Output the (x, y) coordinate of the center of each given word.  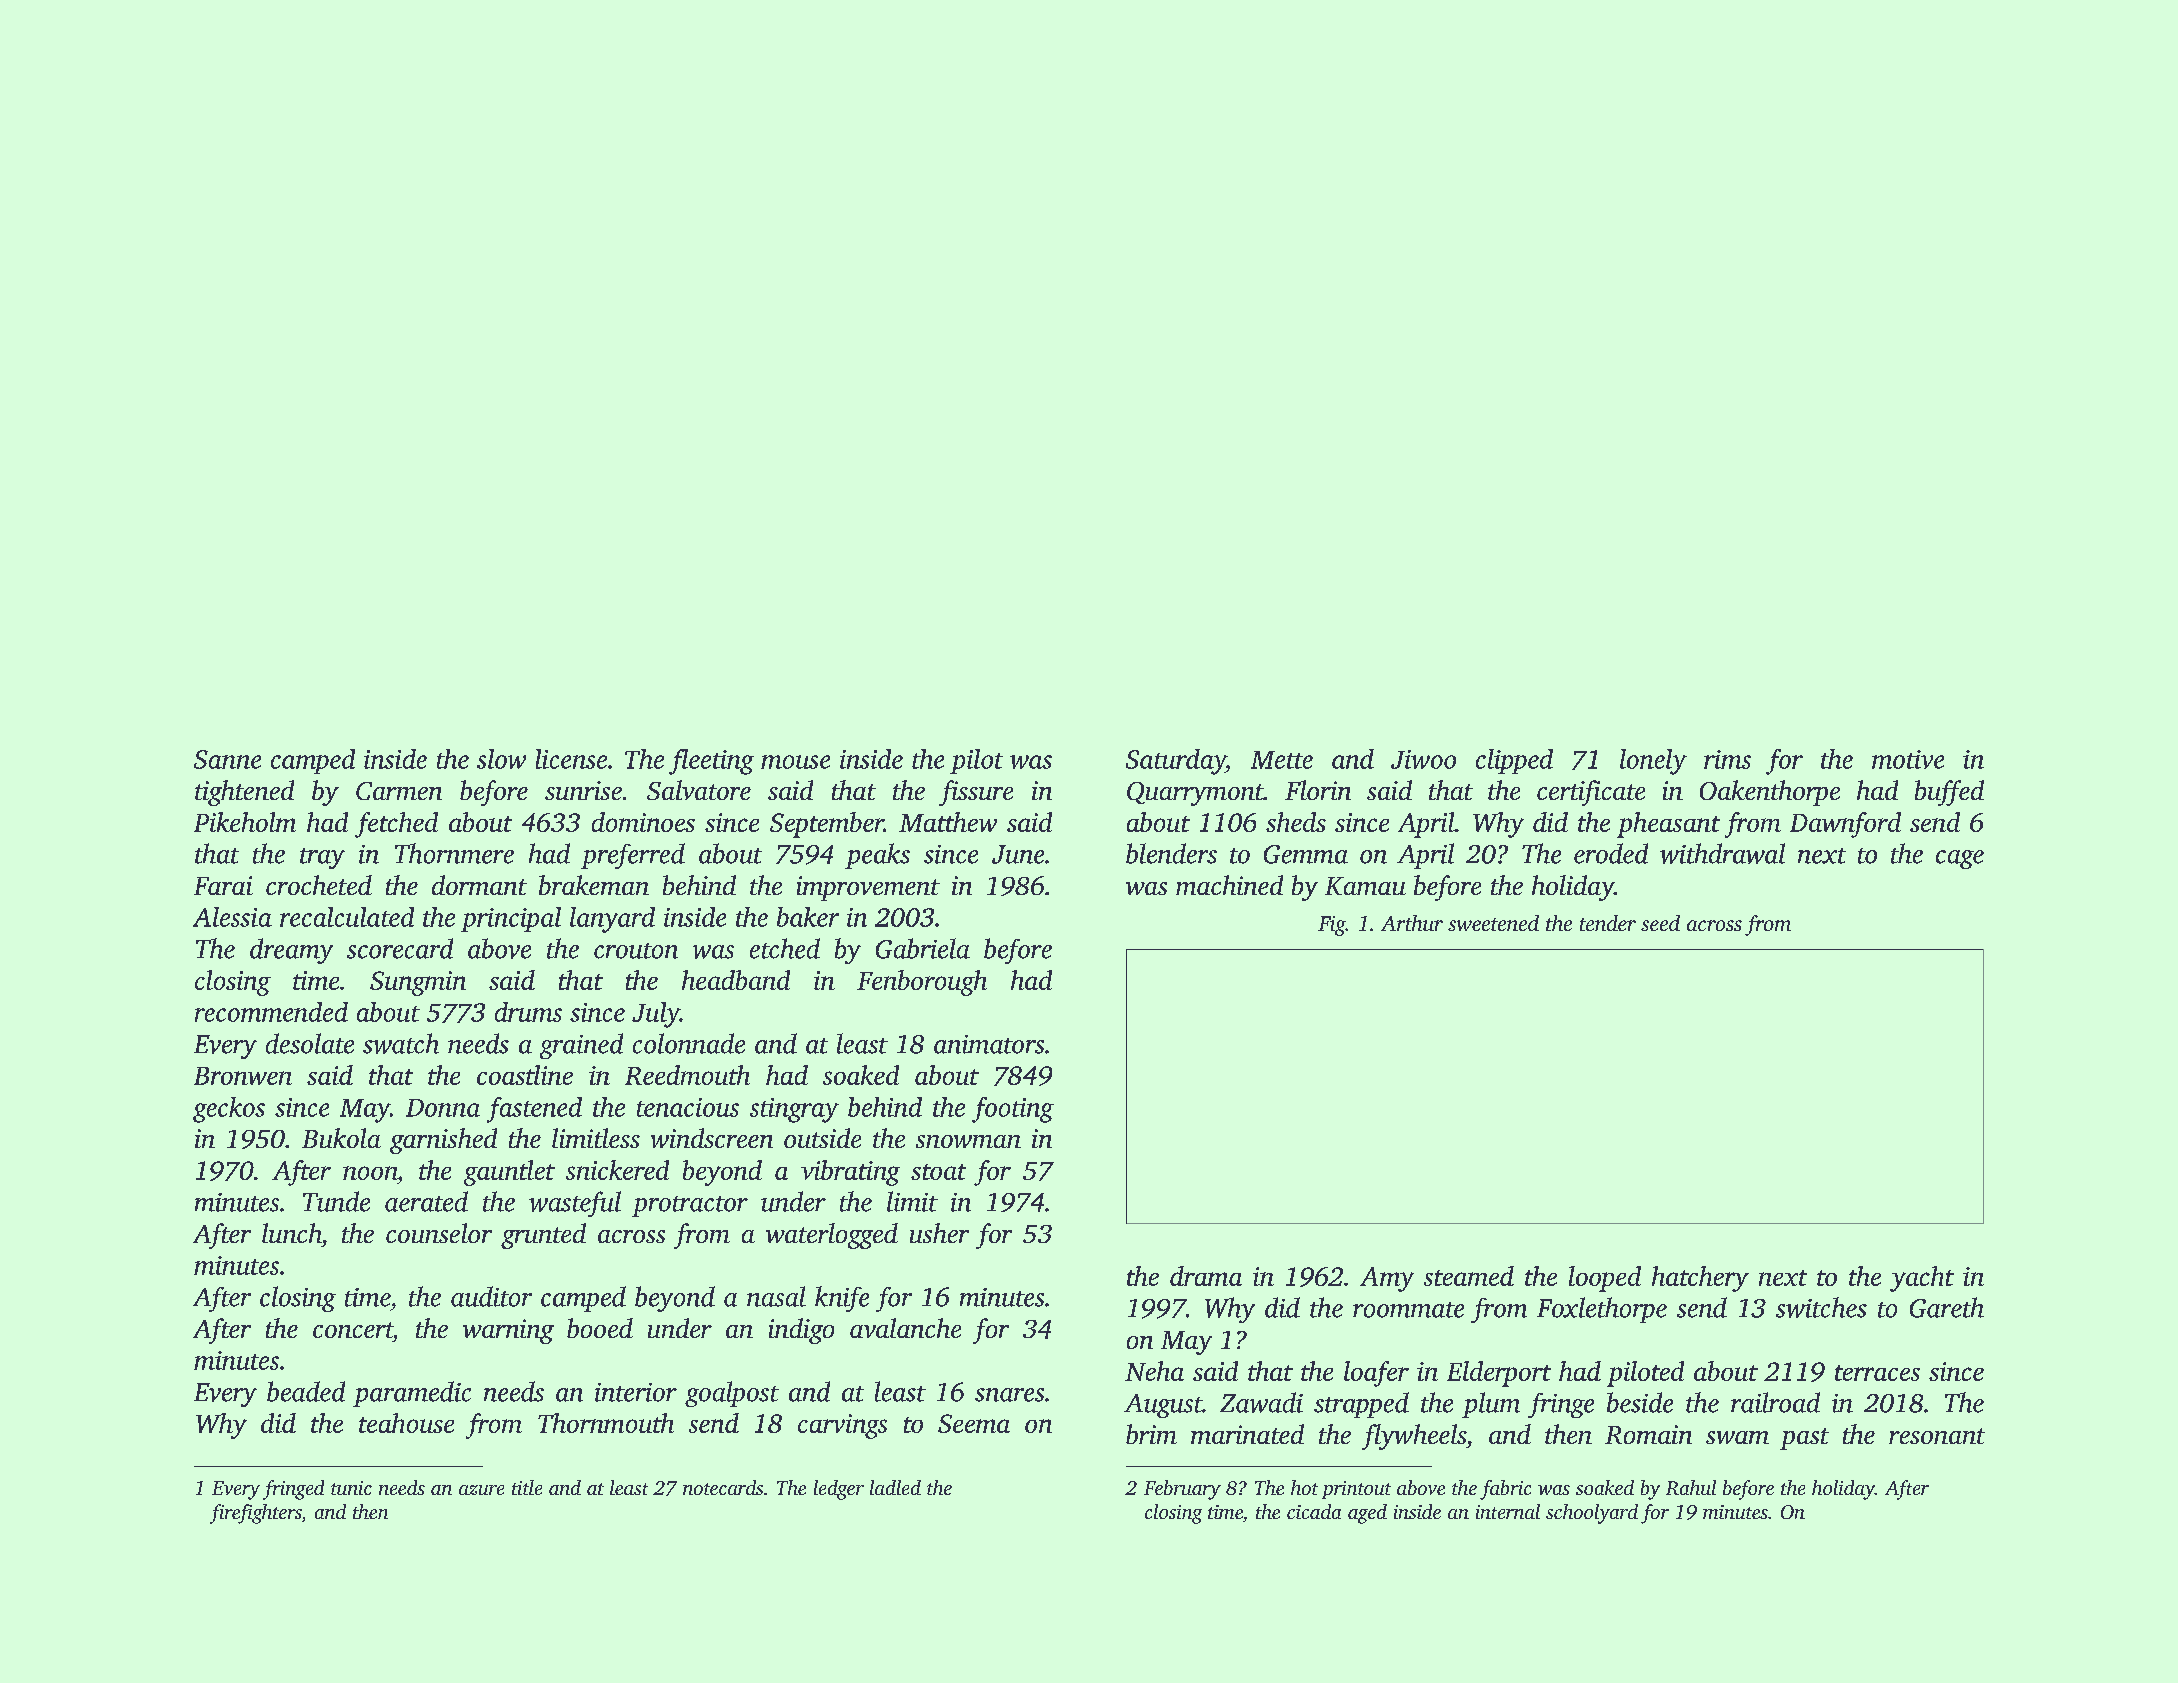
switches (1821, 1307)
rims (1727, 759)
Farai (223, 885)
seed (1660, 923)
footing (1013, 1110)
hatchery (1700, 1279)
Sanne (227, 759)
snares (1009, 1395)
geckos (229, 1110)
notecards (723, 1487)
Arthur (1412, 923)
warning (508, 1331)
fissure (976, 793)
